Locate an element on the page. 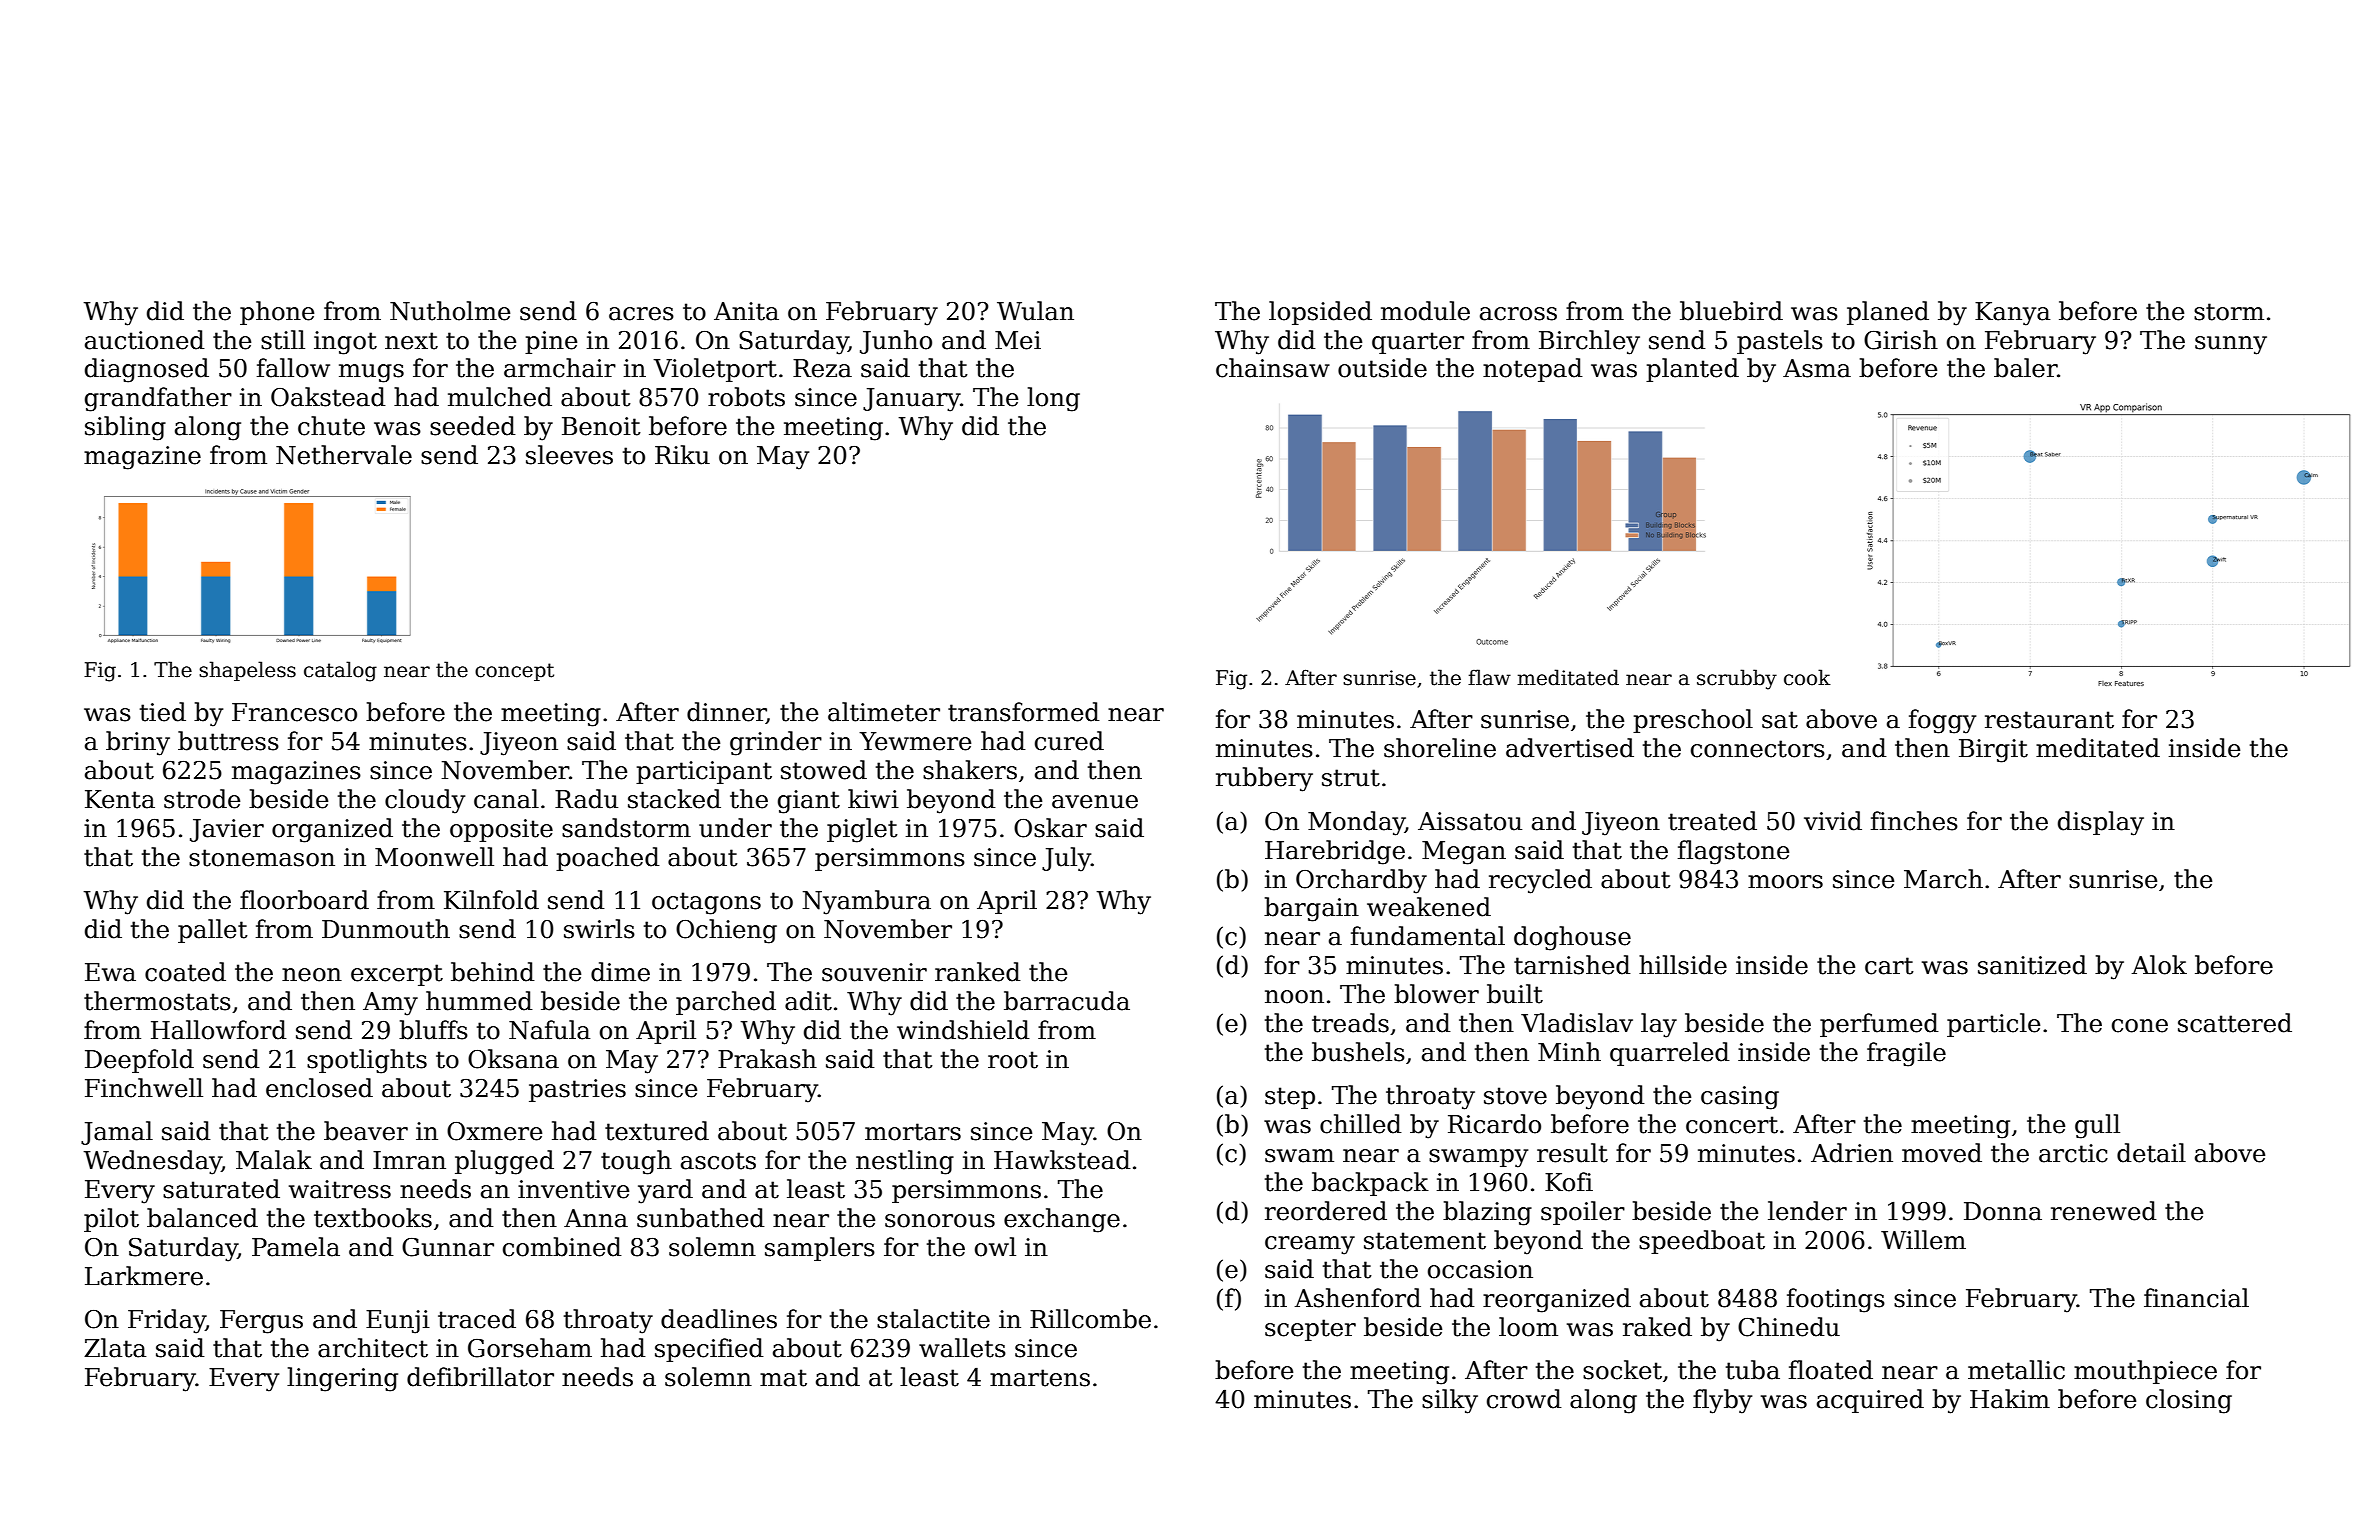 The image size is (2380, 1540). Imran is located at coordinates (409, 1160).
